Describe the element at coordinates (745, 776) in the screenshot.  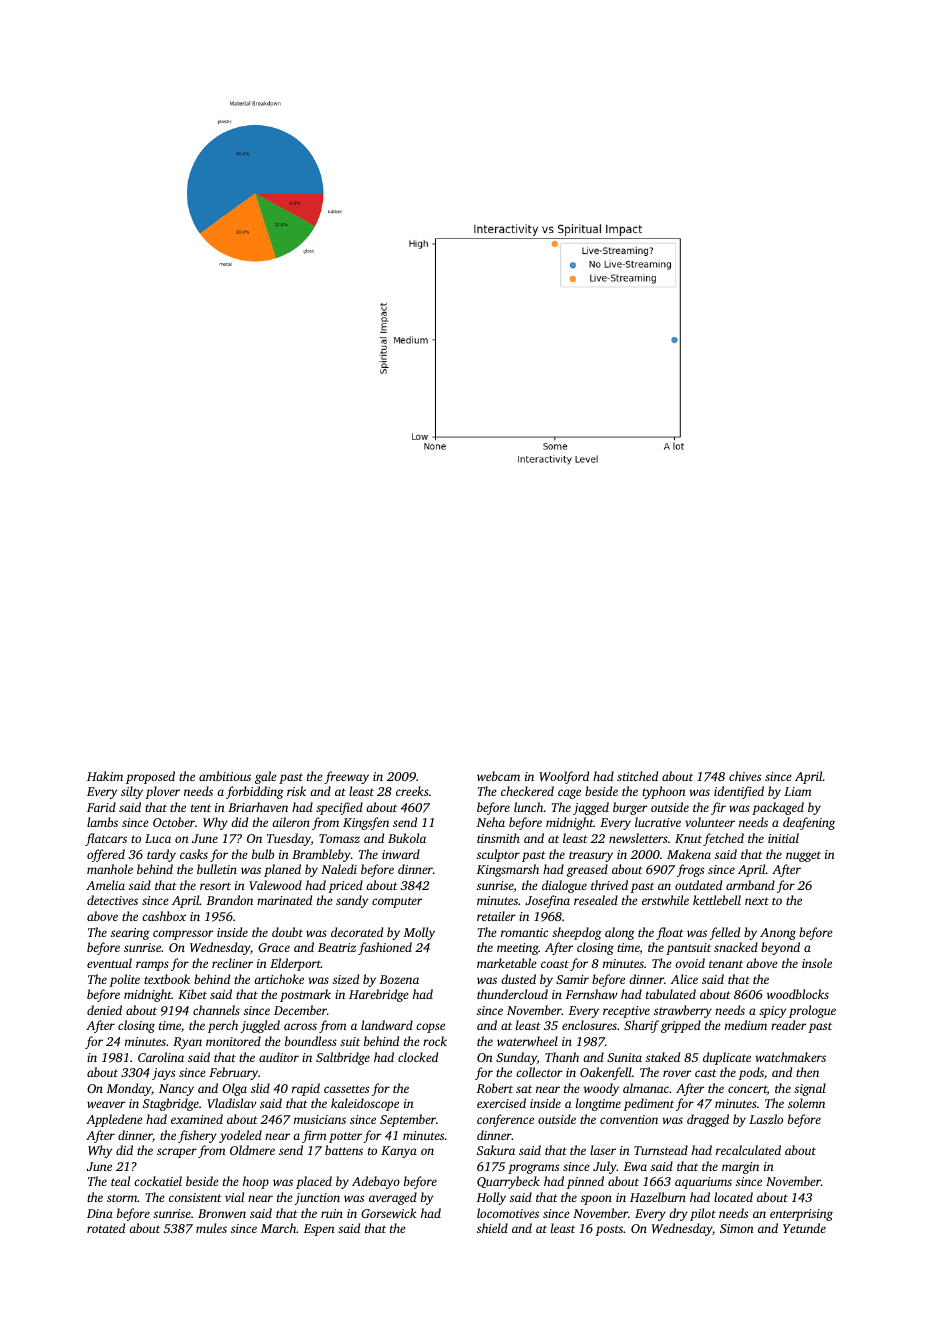
I see `chives` at that location.
